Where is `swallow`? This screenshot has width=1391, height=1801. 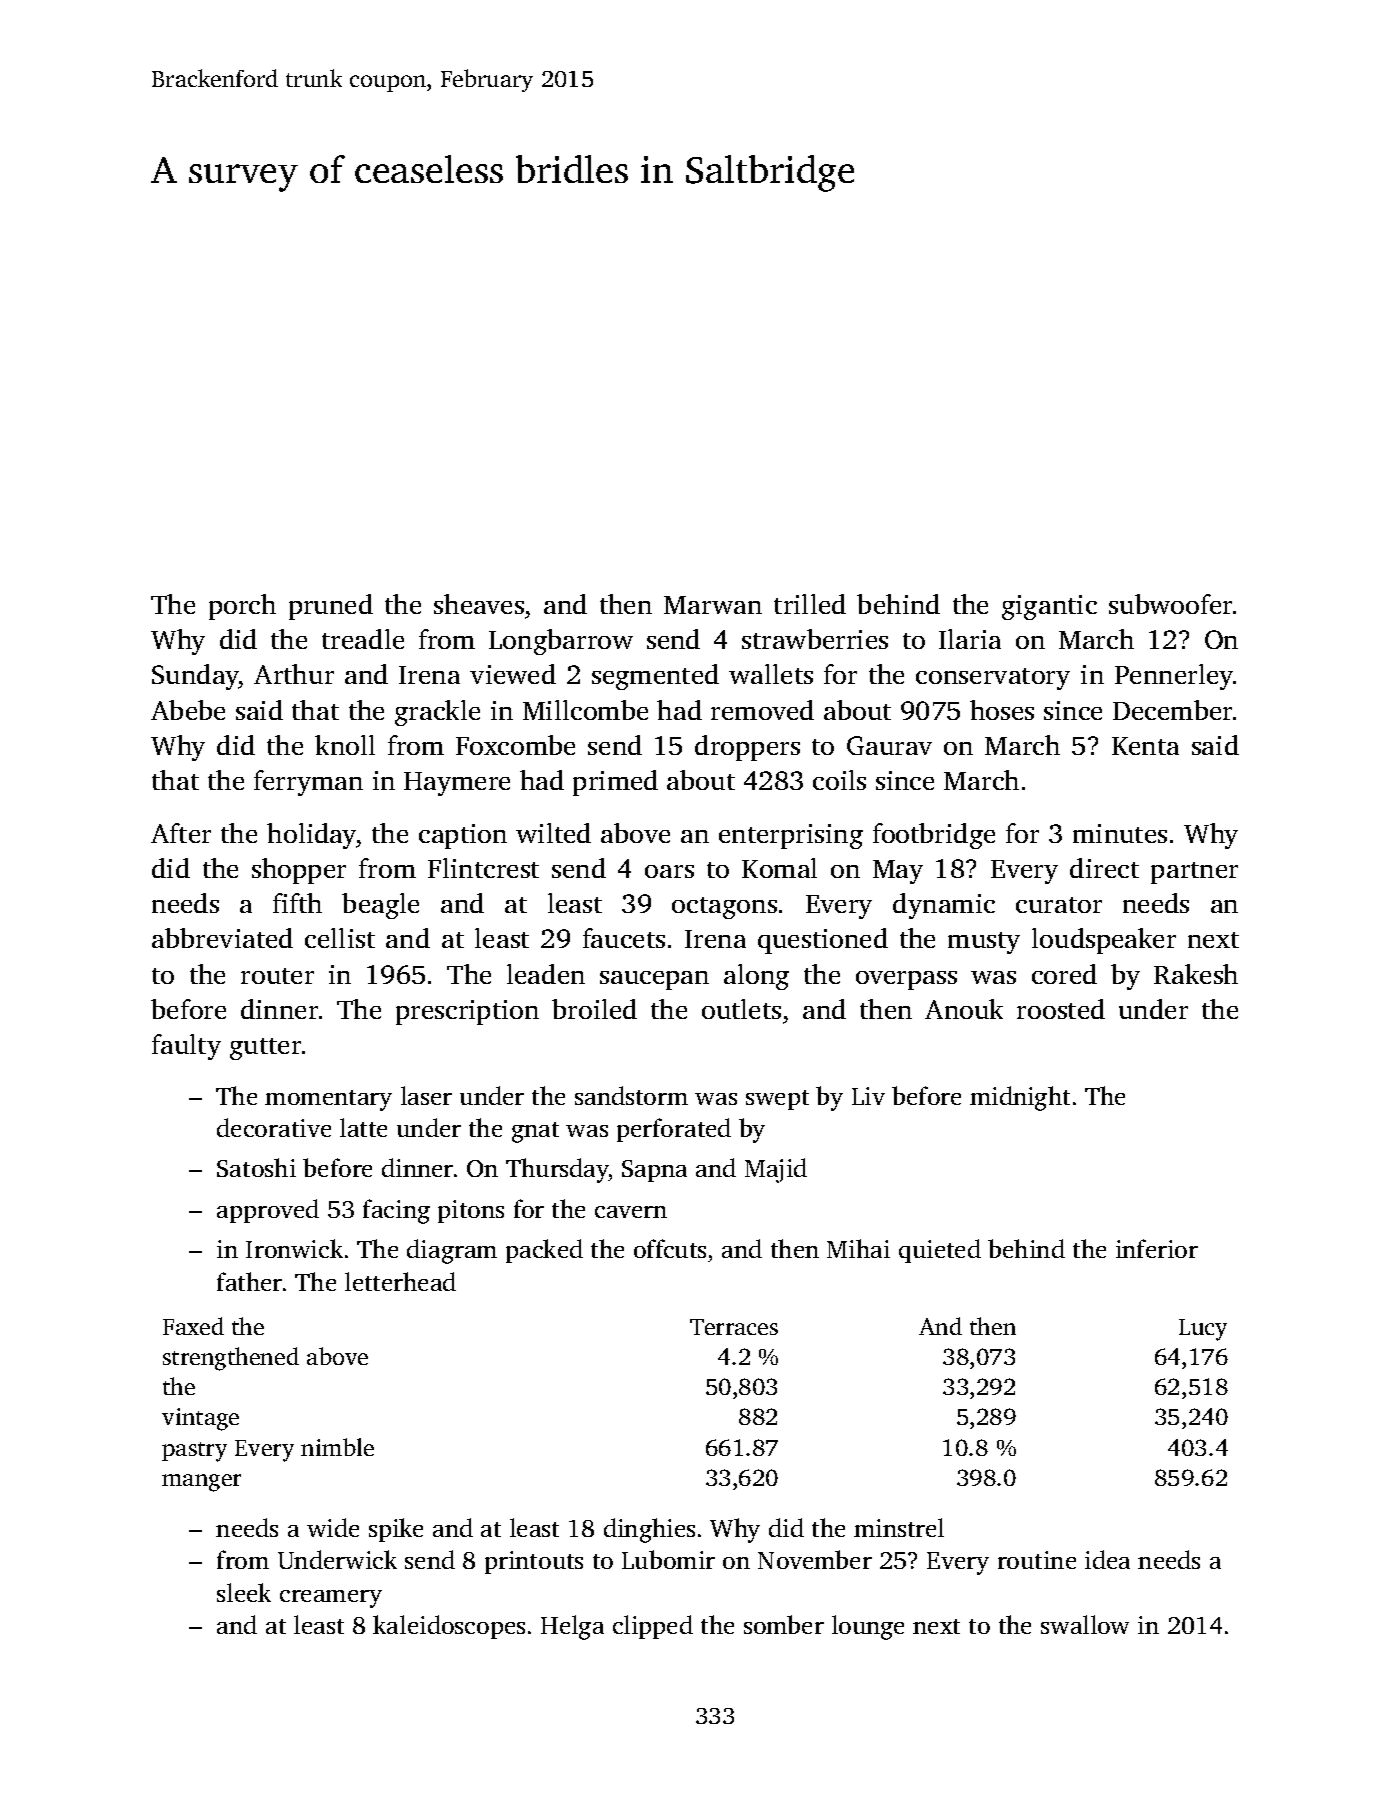
swallow is located at coordinates (1085, 1624).
